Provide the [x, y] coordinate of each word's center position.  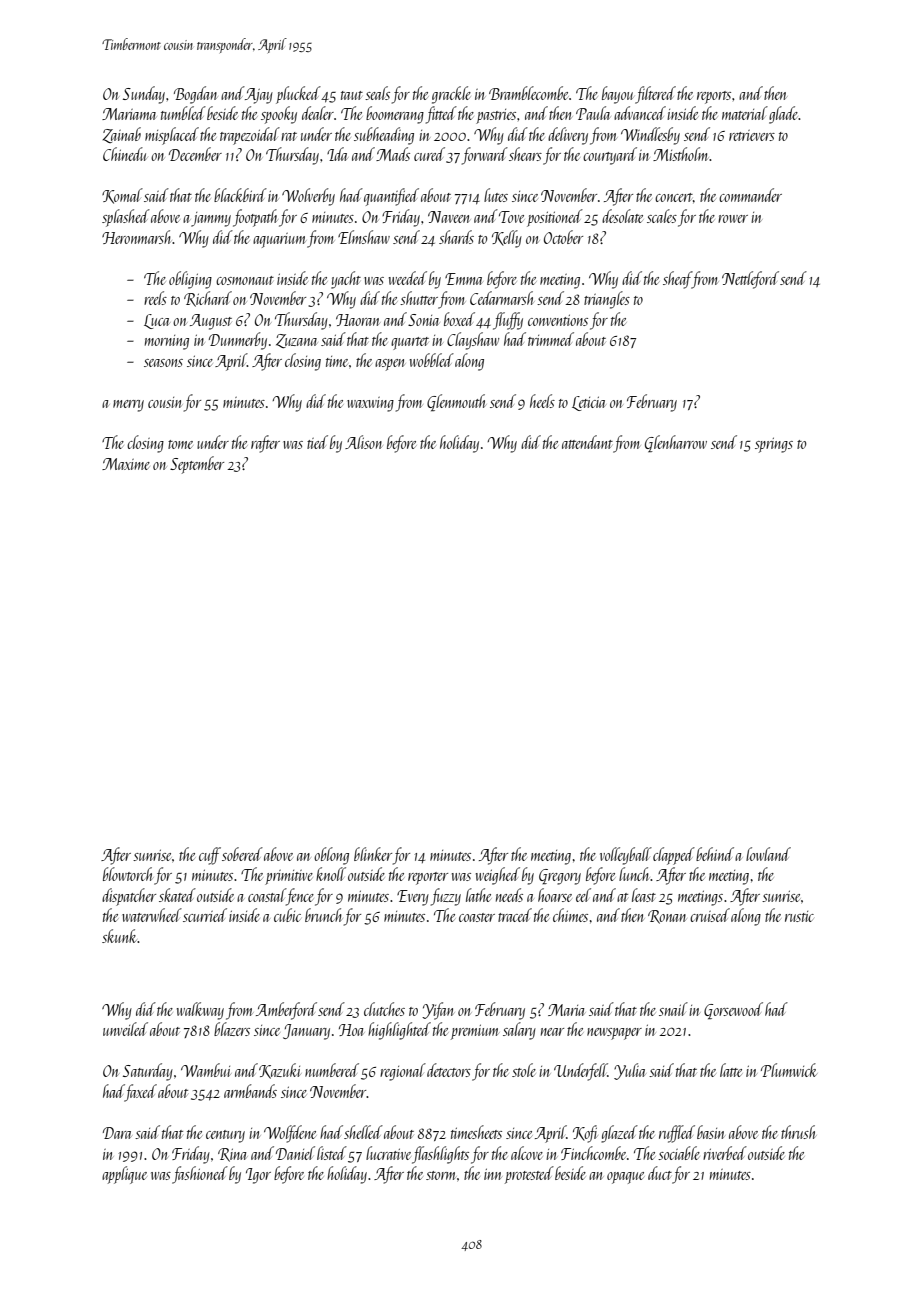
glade [784, 115]
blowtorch [128, 874]
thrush [798, 1132]
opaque [625, 1178]
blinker [373, 854]
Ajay [259, 96]
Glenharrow [676, 443]
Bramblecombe [528, 93]
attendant [587, 442]
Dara [117, 1133]
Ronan [667, 917]
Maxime [126, 464]
